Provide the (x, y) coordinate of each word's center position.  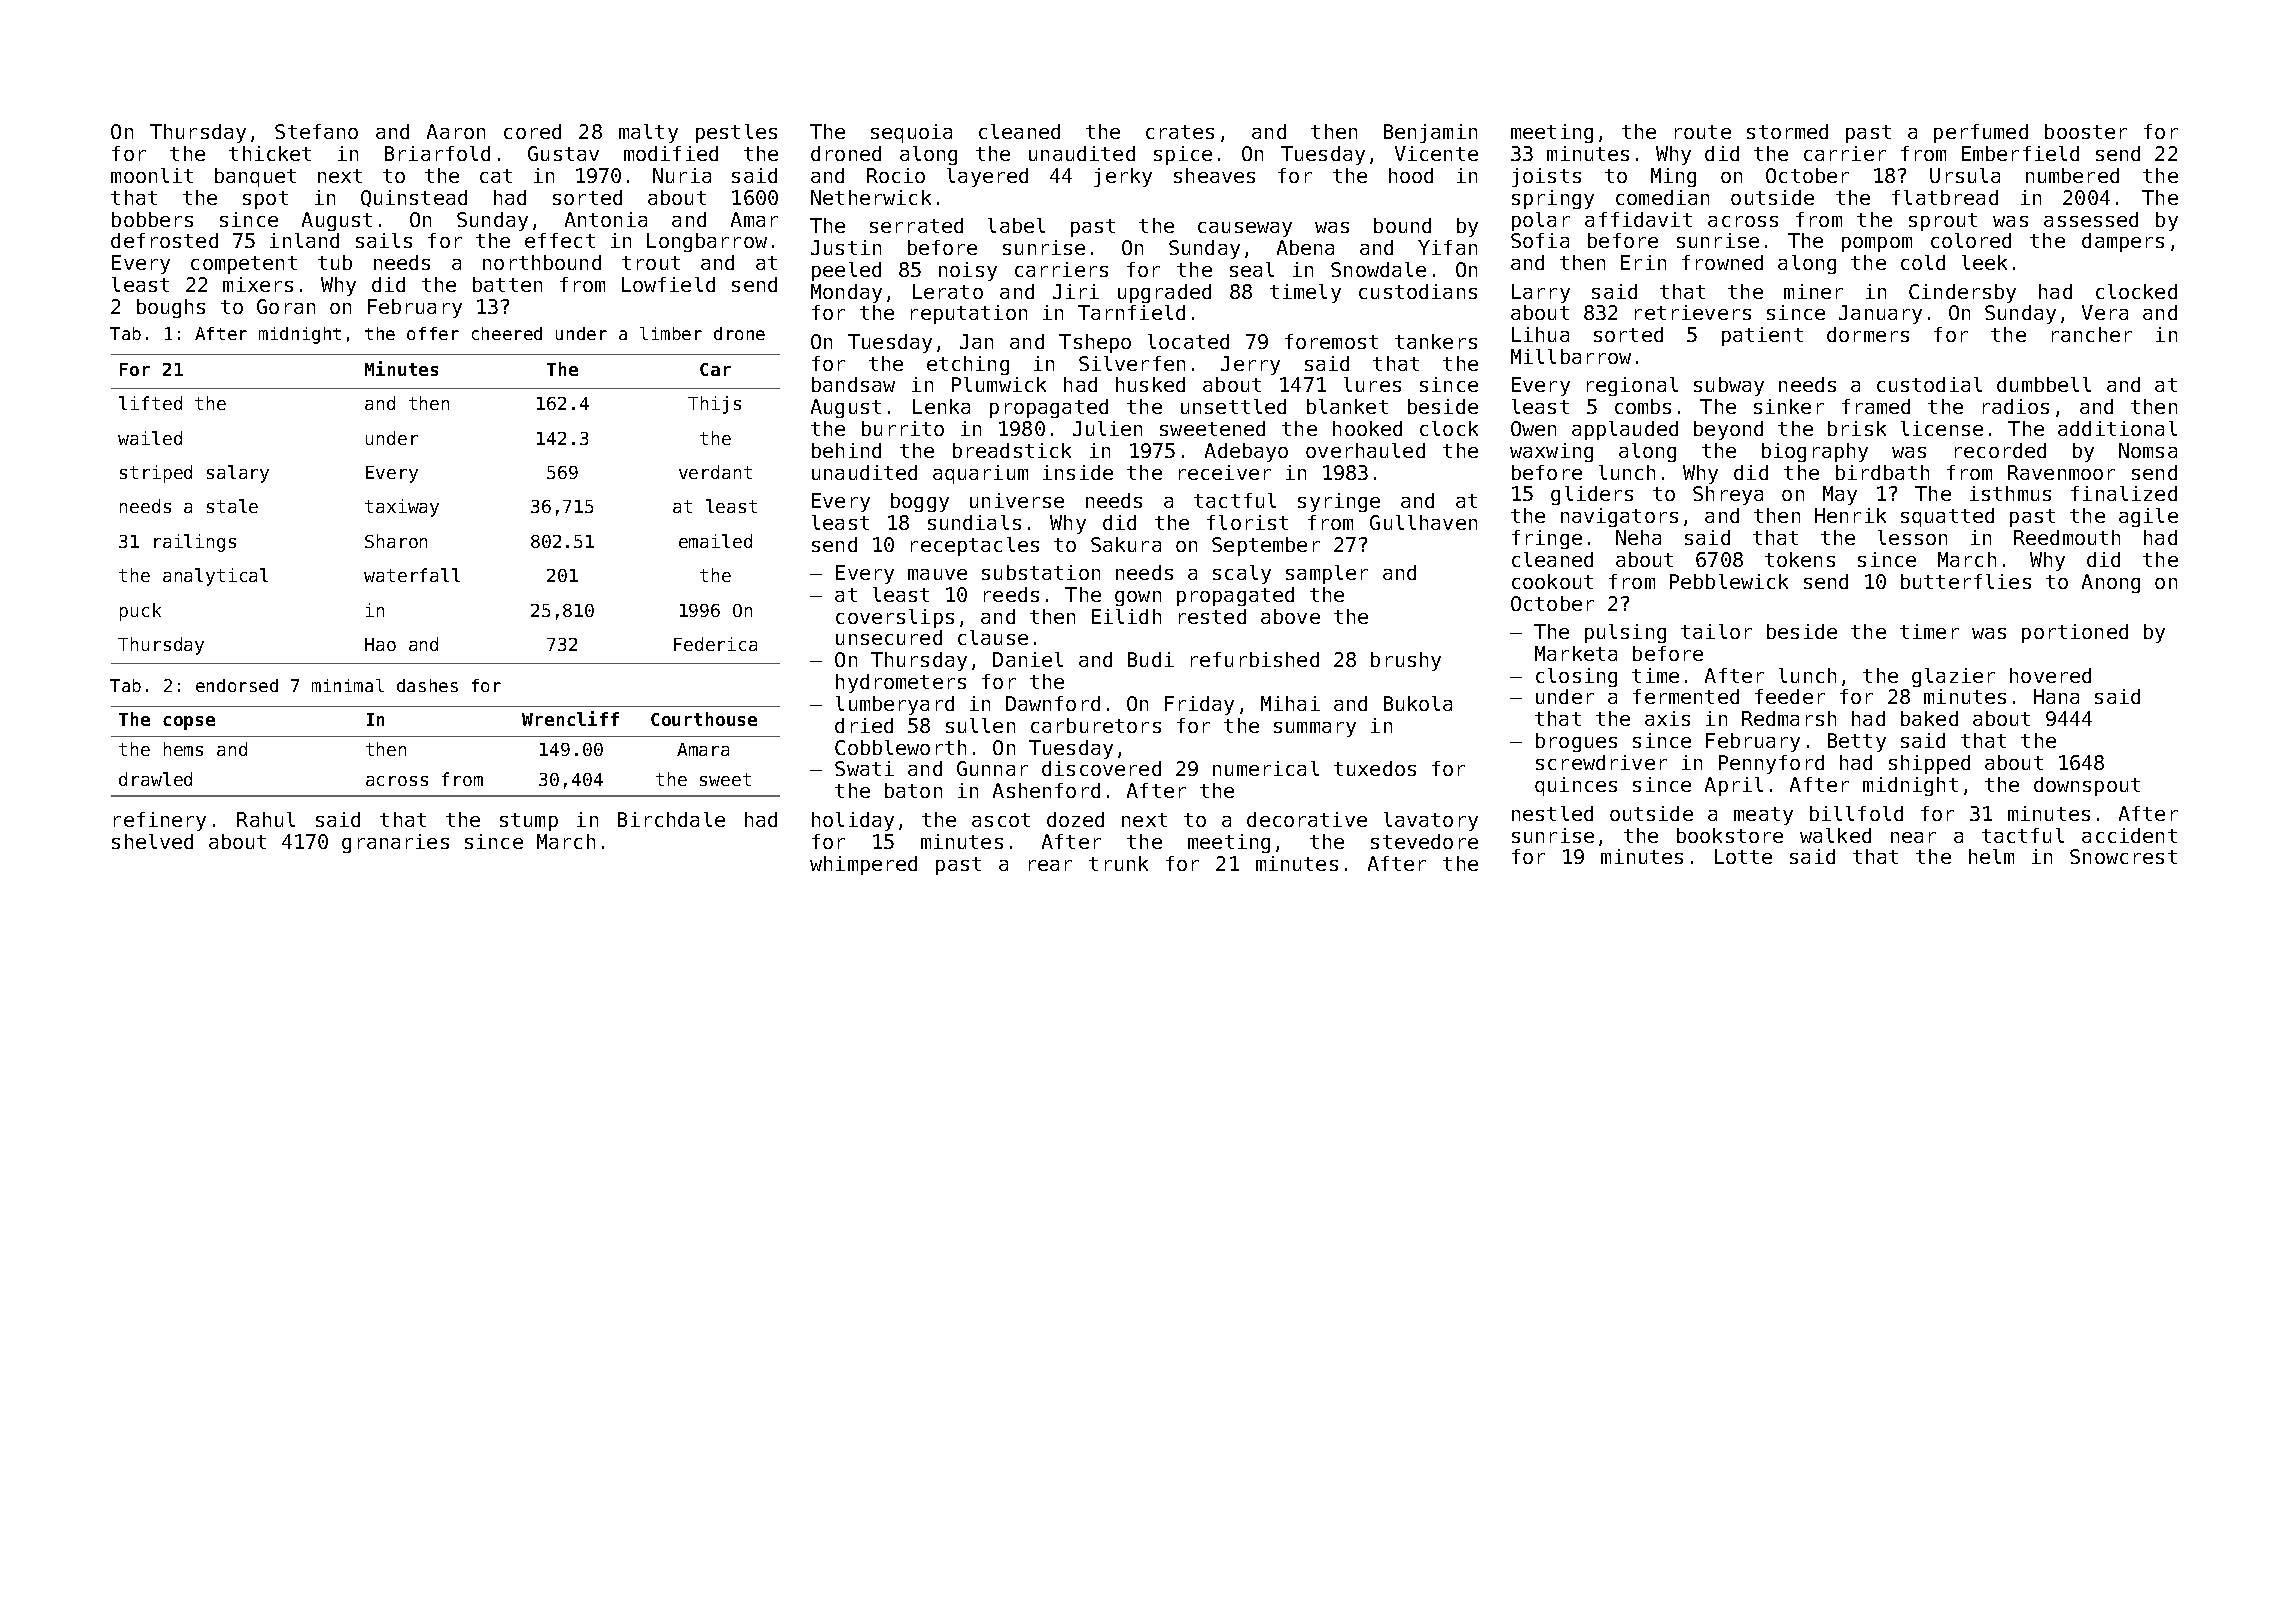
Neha (1638, 537)
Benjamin (1430, 133)
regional (1632, 386)
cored (532, 131)
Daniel (1028, 659)
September (1266, 546)
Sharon (396, 541)
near (1913, 837)
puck (140, 612)
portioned (2075, 633)
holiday (853, 821)
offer (433, 333)
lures (1372, 384)
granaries (395, 843)
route (1703, 132)
